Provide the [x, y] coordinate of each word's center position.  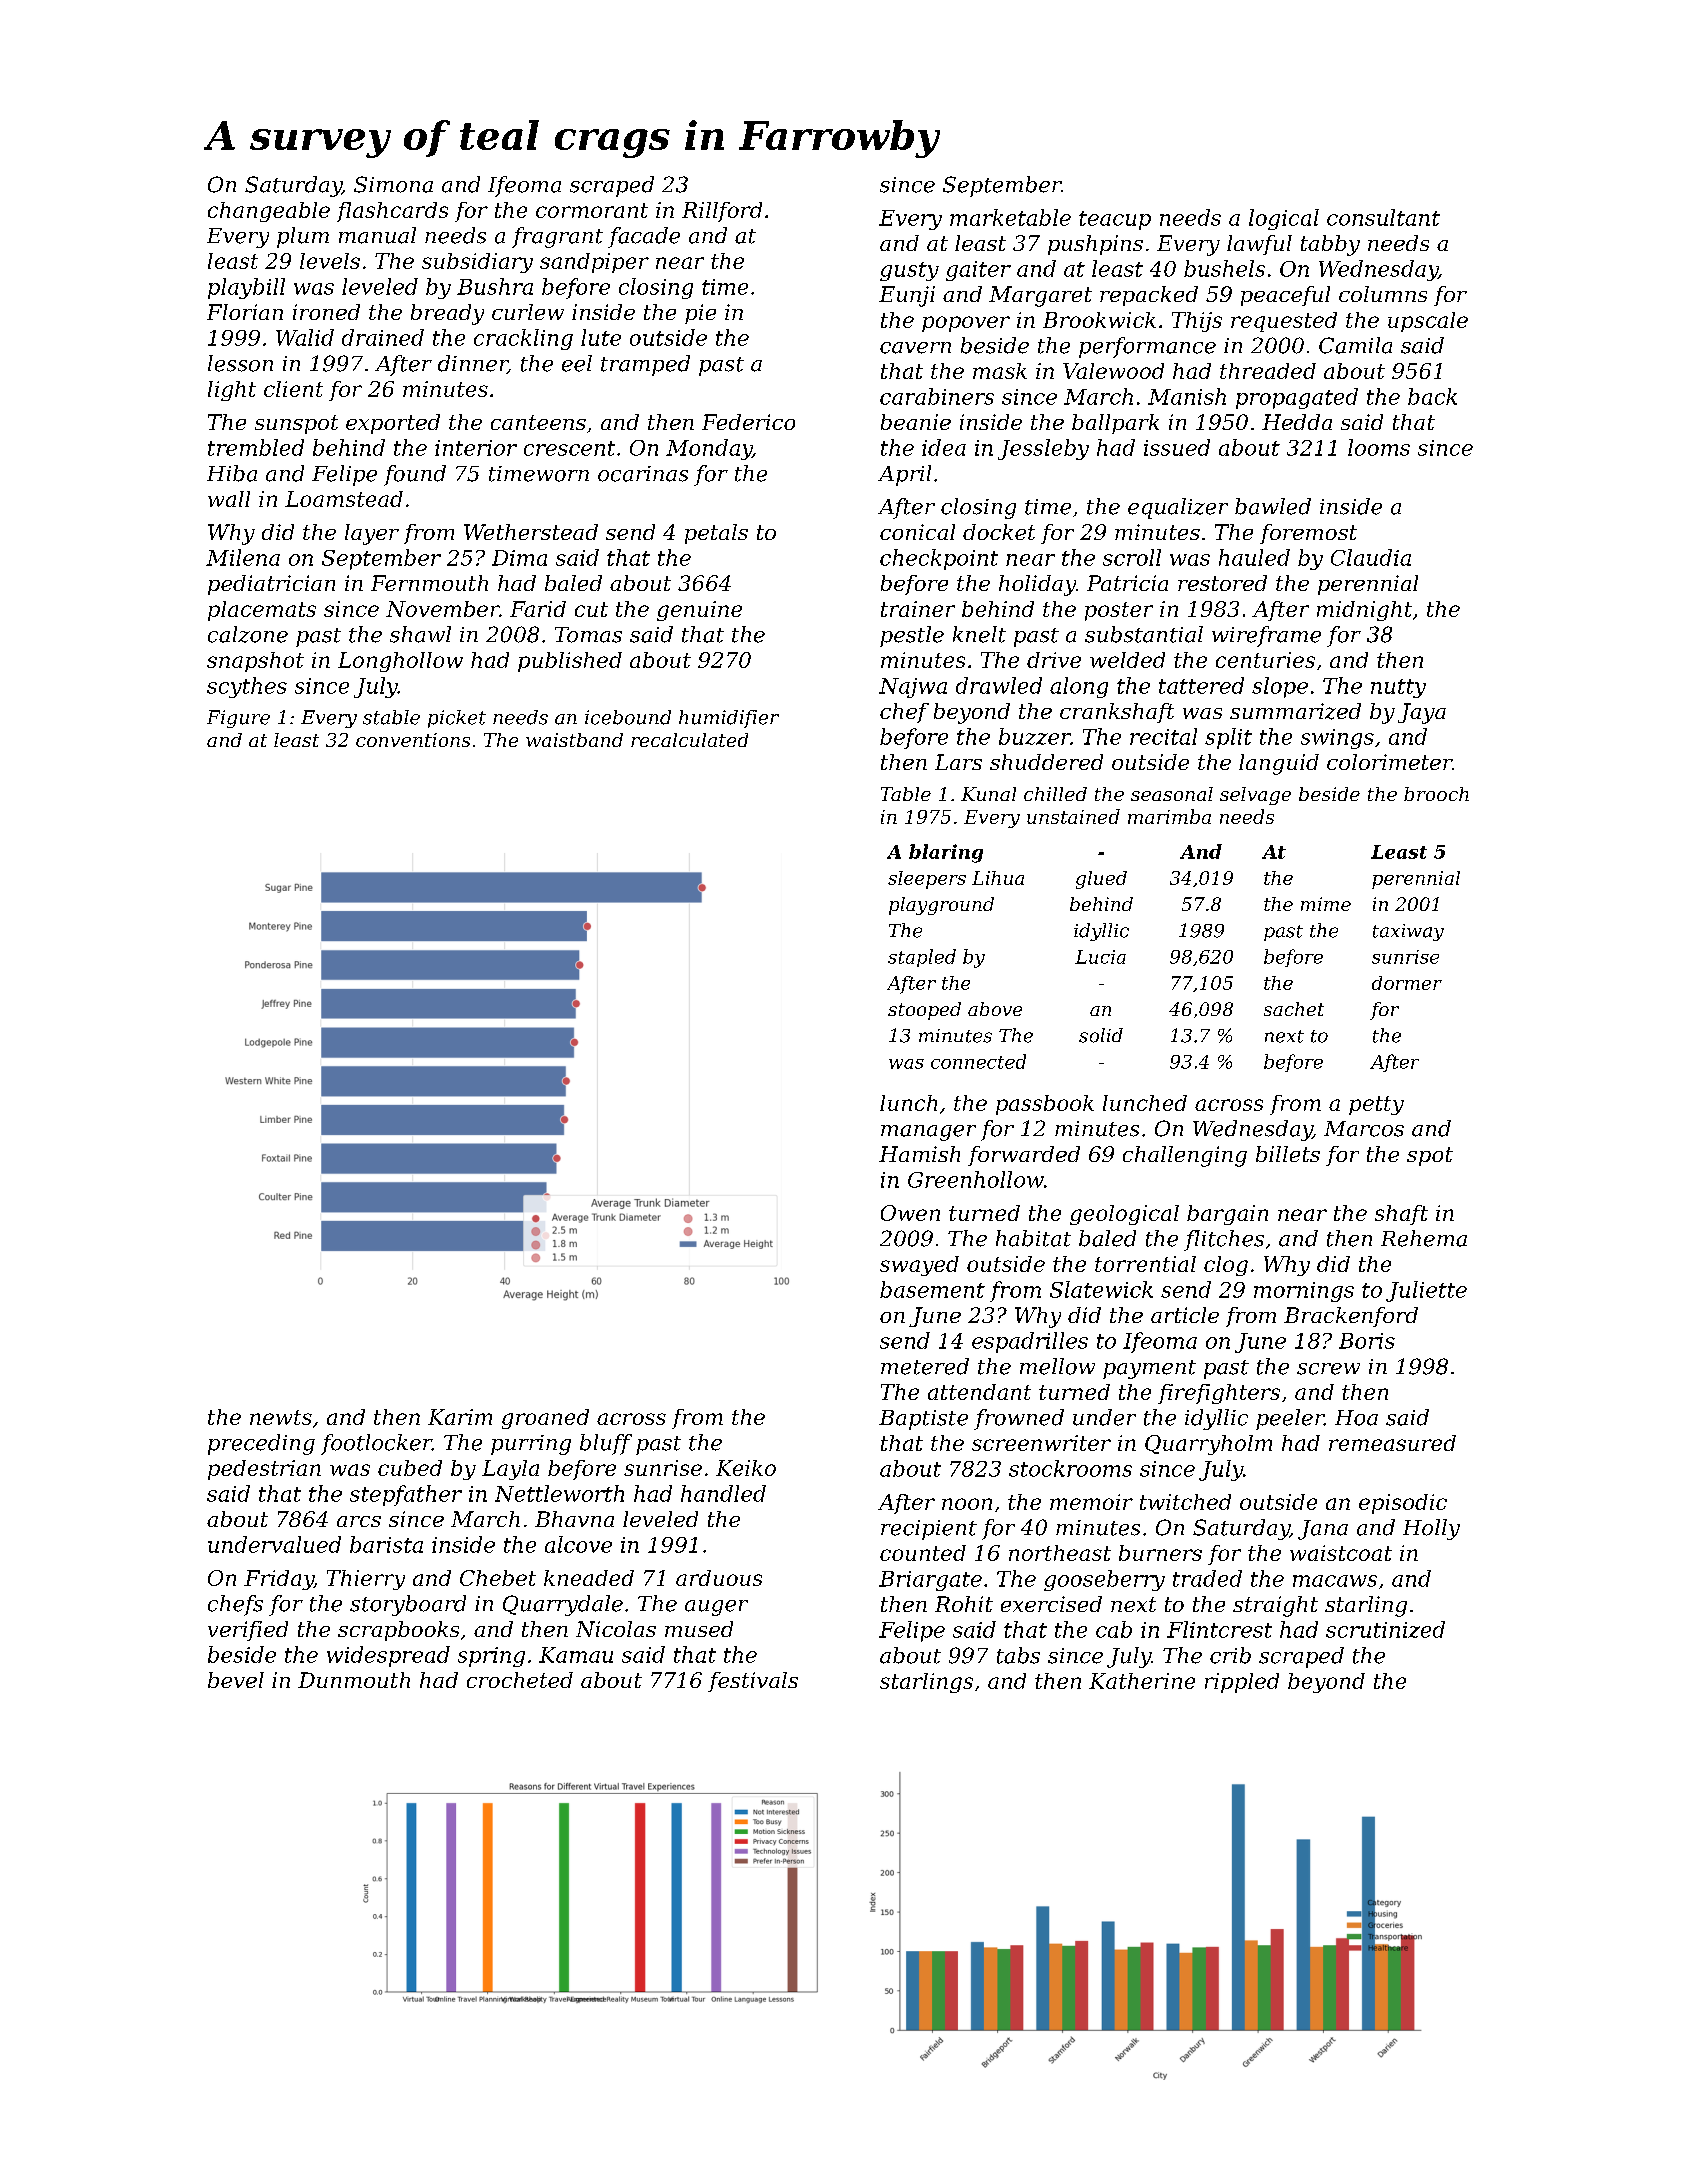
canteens [538, 422]
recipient [929, 1530]
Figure [238, 719]
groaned [545, 1419]
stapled [922, 958]
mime [1326, 904]
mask [1000, 371]
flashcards [392, 212]
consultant [1383, 217]
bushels [1224, 268]
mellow [1057, 1366]
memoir [1091, 1502]
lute [601, 337]
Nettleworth [559, 1493]
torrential [1145, 1264]
